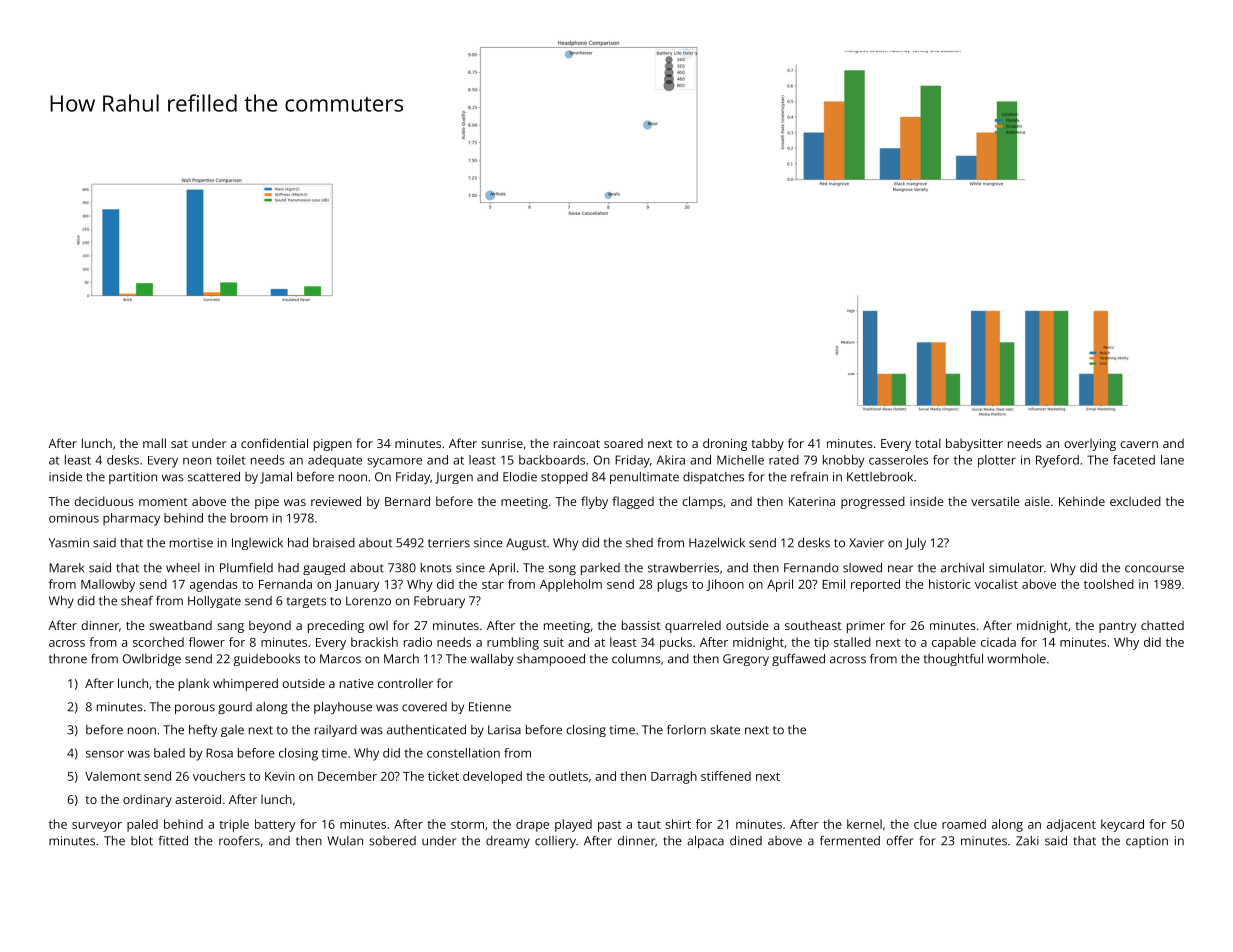 The height and width of the screenshot is (952, 1233). What do you see at coordinates (66, 568) in the screenshot?
I see `Marek` at bounding box center [66, 568].
